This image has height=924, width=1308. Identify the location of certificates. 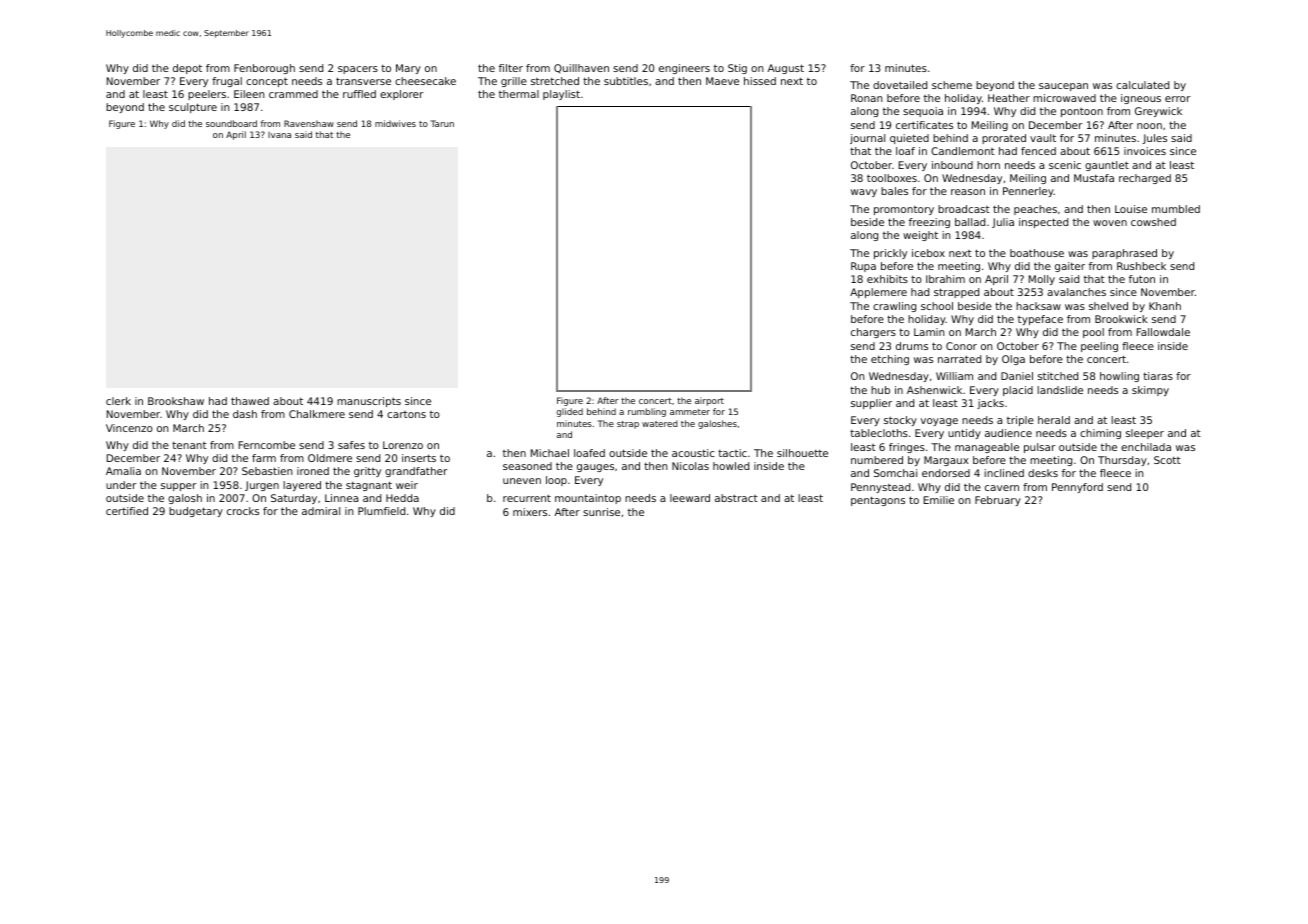
(924, 125).
